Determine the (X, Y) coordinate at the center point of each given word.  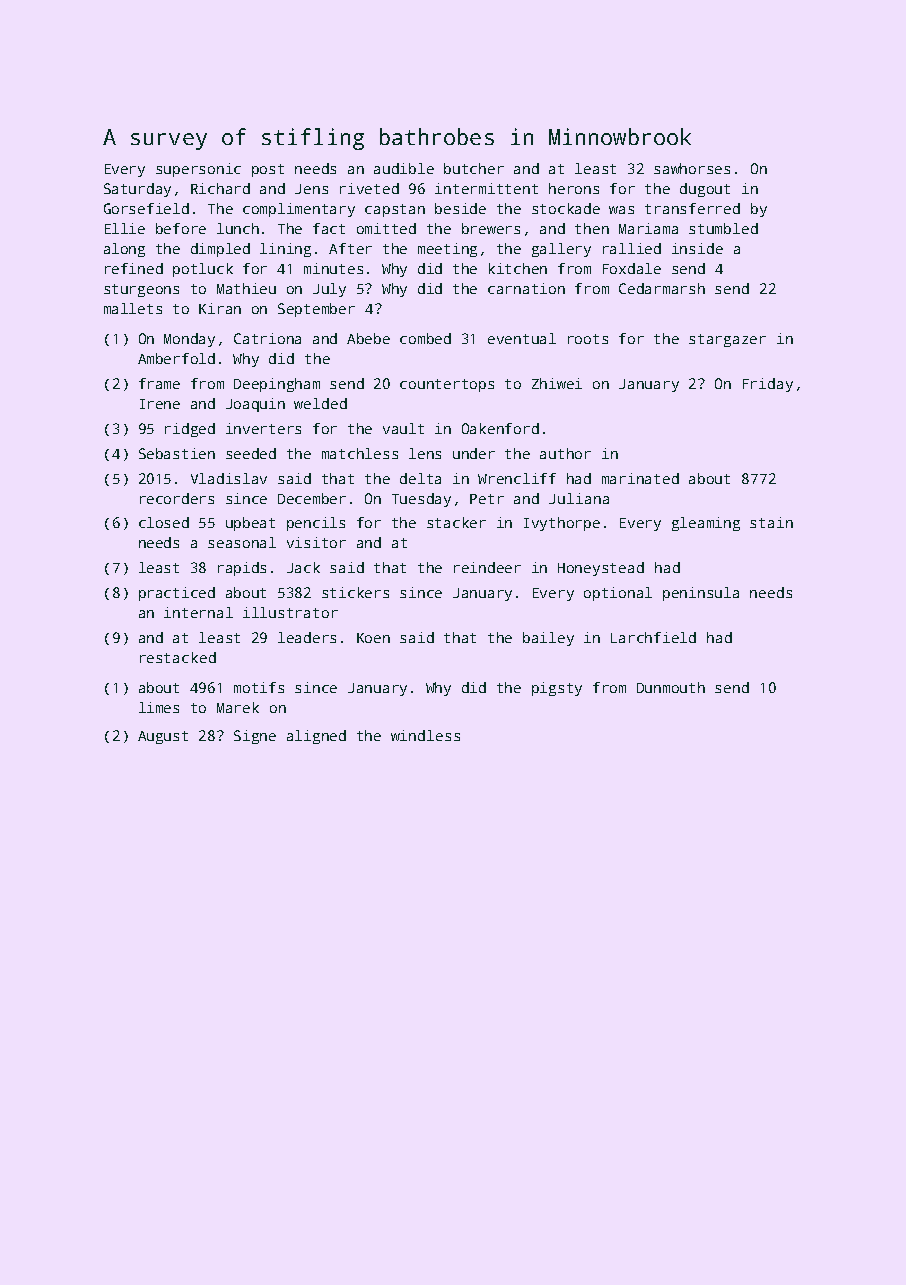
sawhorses (692, 168)
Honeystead (601, 569)
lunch (238, 228)
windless (425, 735)
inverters (263, 428)
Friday (768, 385)
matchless (360, 453)
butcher (474, 168)
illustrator (290, 612)
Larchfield (653, 637)
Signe (255, 737)
